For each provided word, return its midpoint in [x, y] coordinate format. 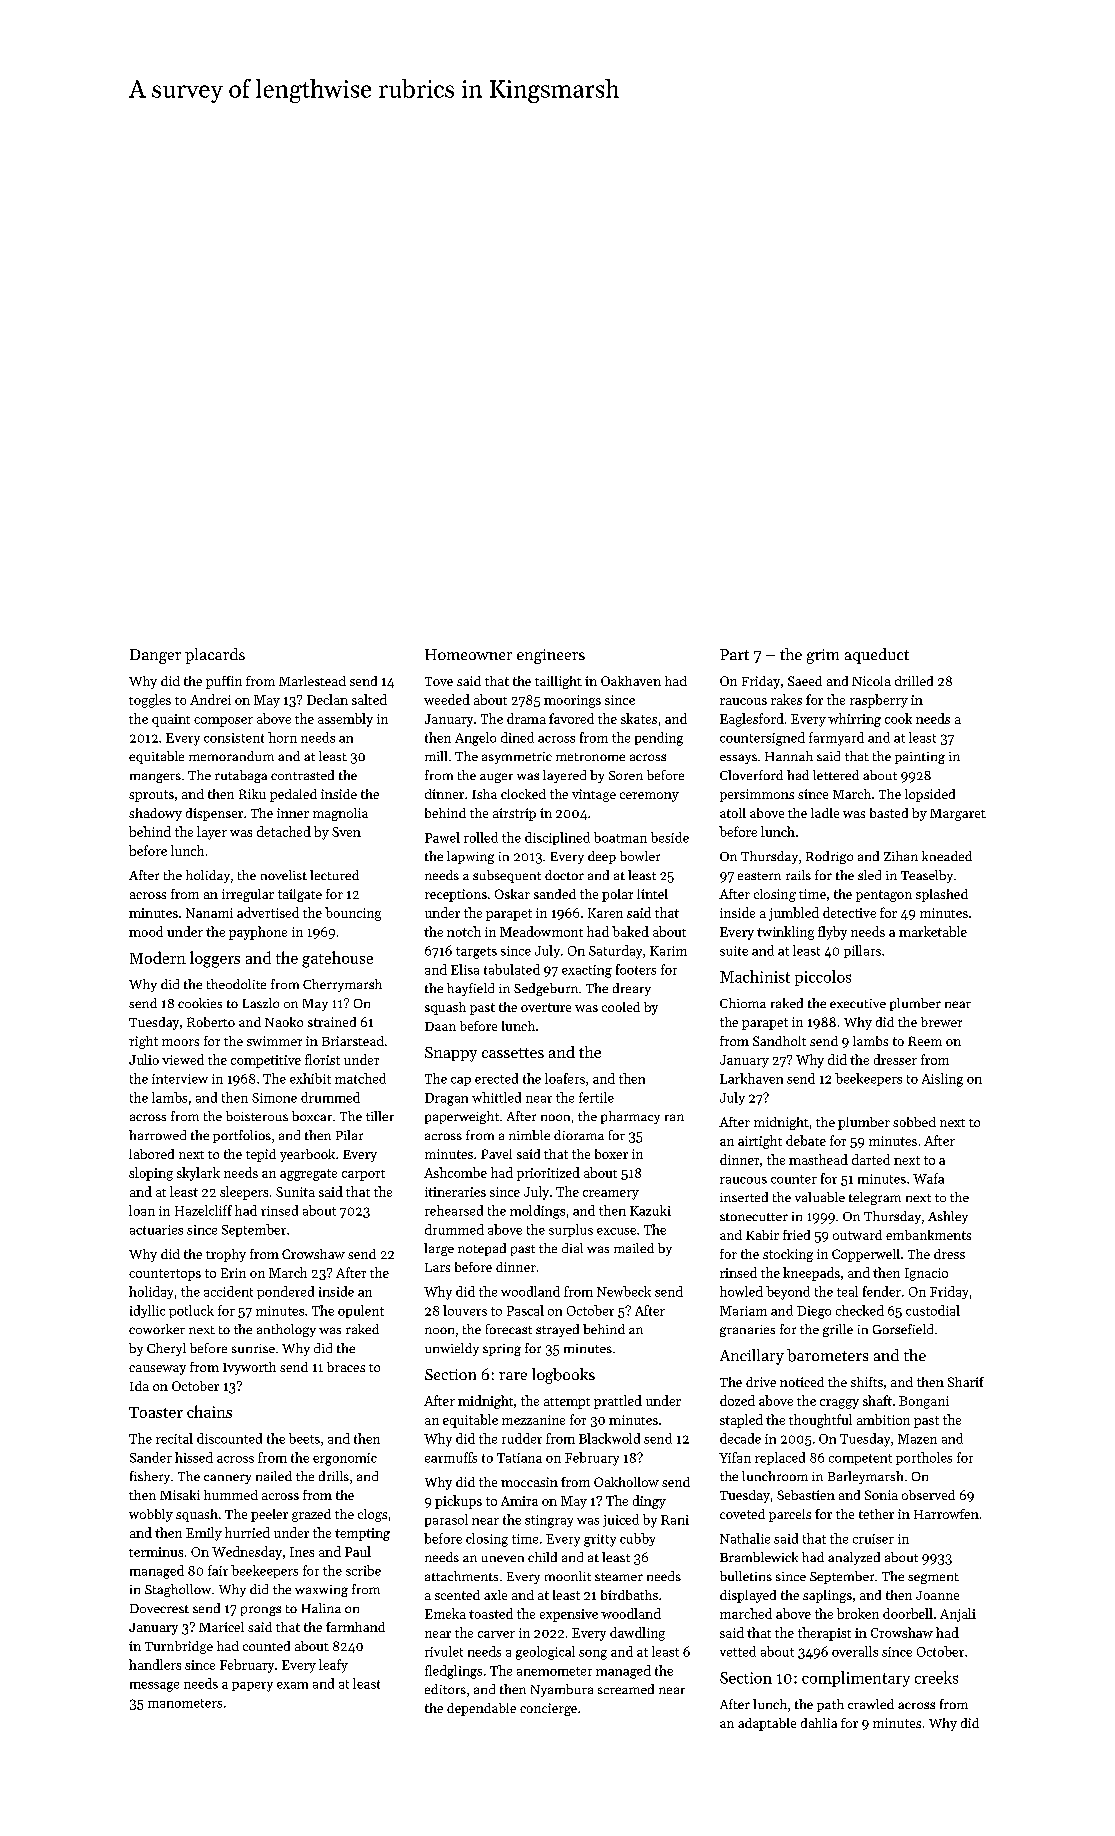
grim [823, 656]
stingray [549, 1521]
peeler [269, 1515]
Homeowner [468, 654]
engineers [551, 656]
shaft [877, 1400]
